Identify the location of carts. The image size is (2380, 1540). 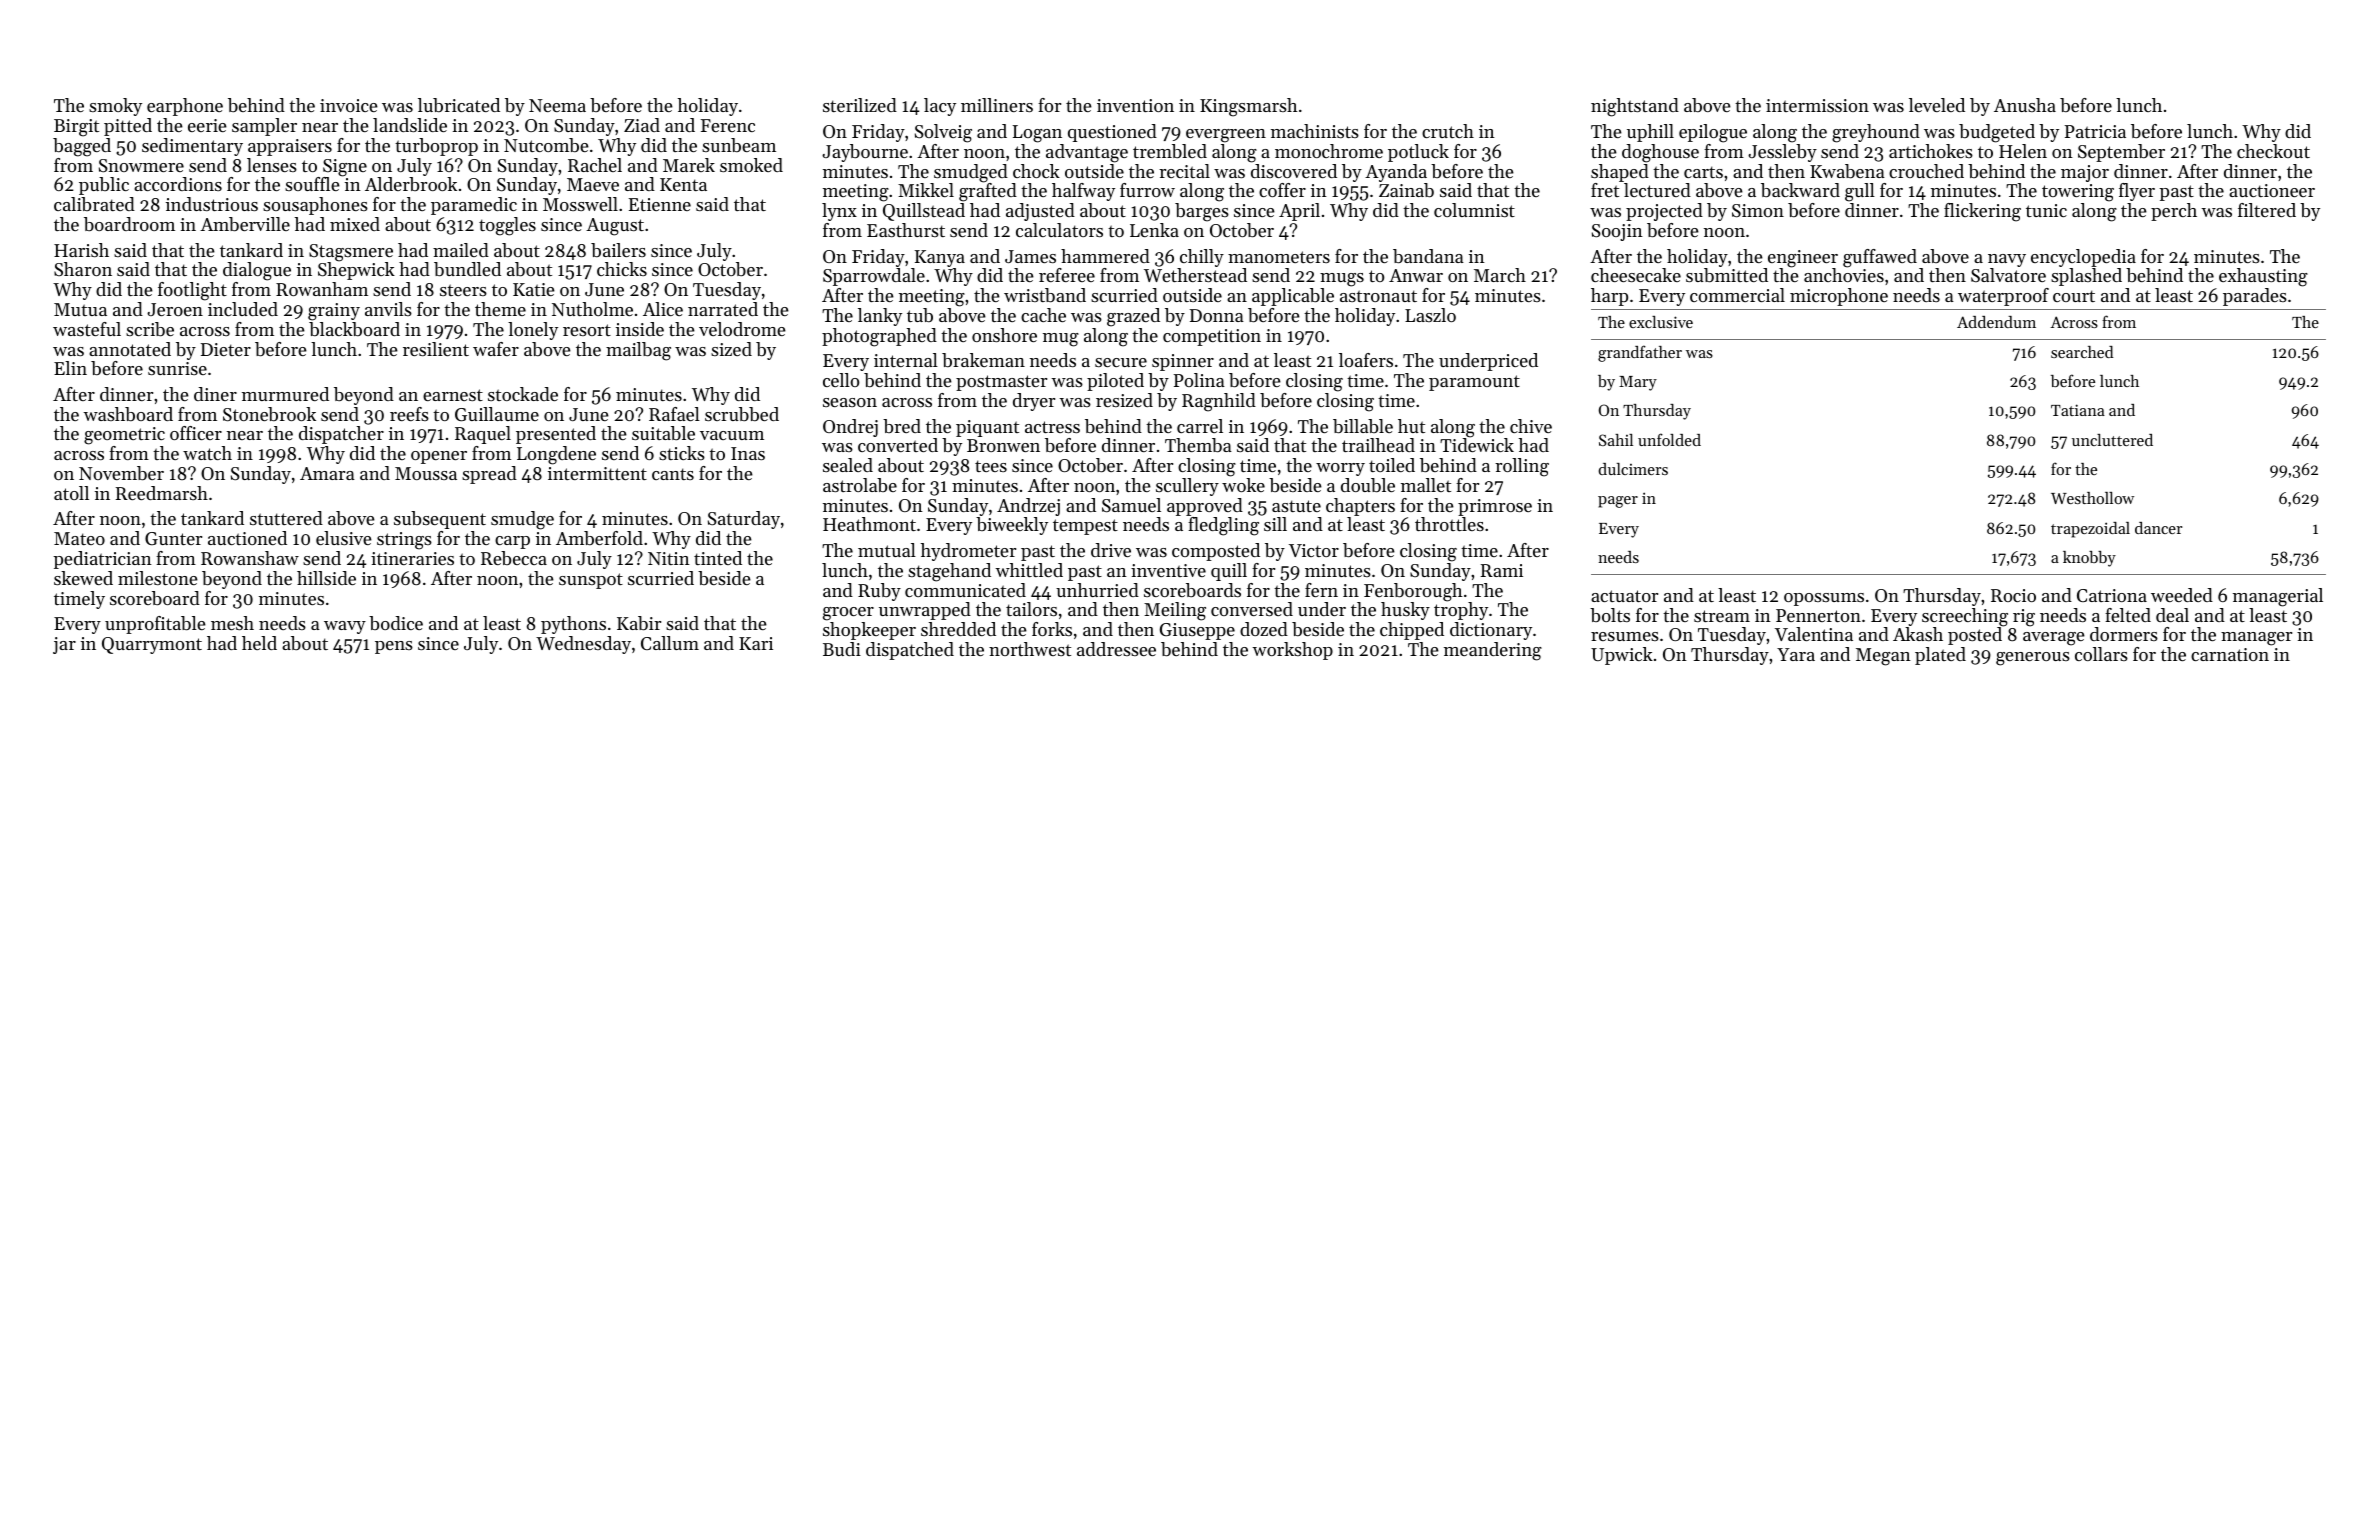
(1703, 172).
